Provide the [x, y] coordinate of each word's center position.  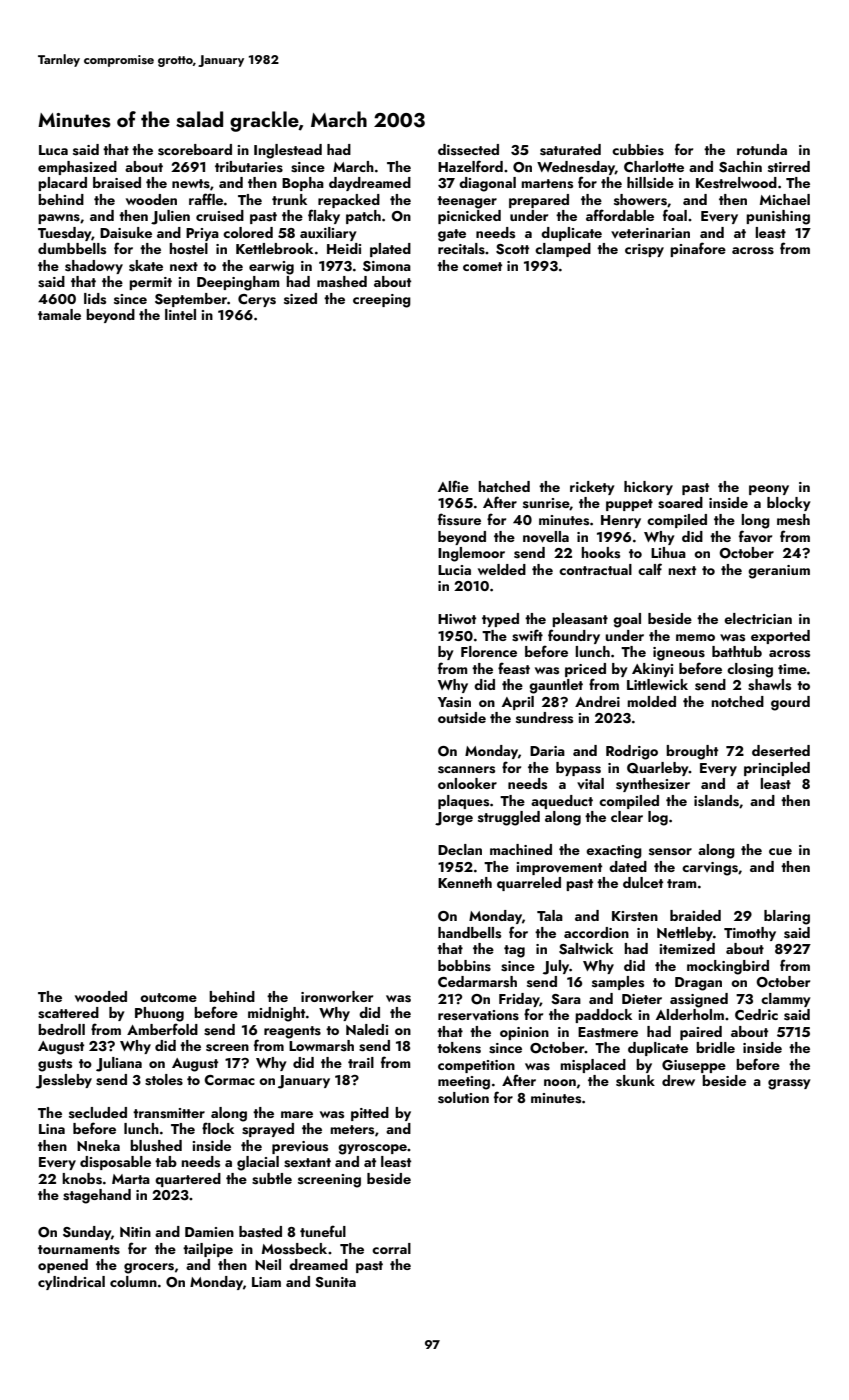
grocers [149, 1268]
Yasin [454, 702]
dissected [468, 150]
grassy [789, 1084]
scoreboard [195, 150]
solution [463, 1098]
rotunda [762, 149]
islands [716, 801]
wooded [101, 996]
